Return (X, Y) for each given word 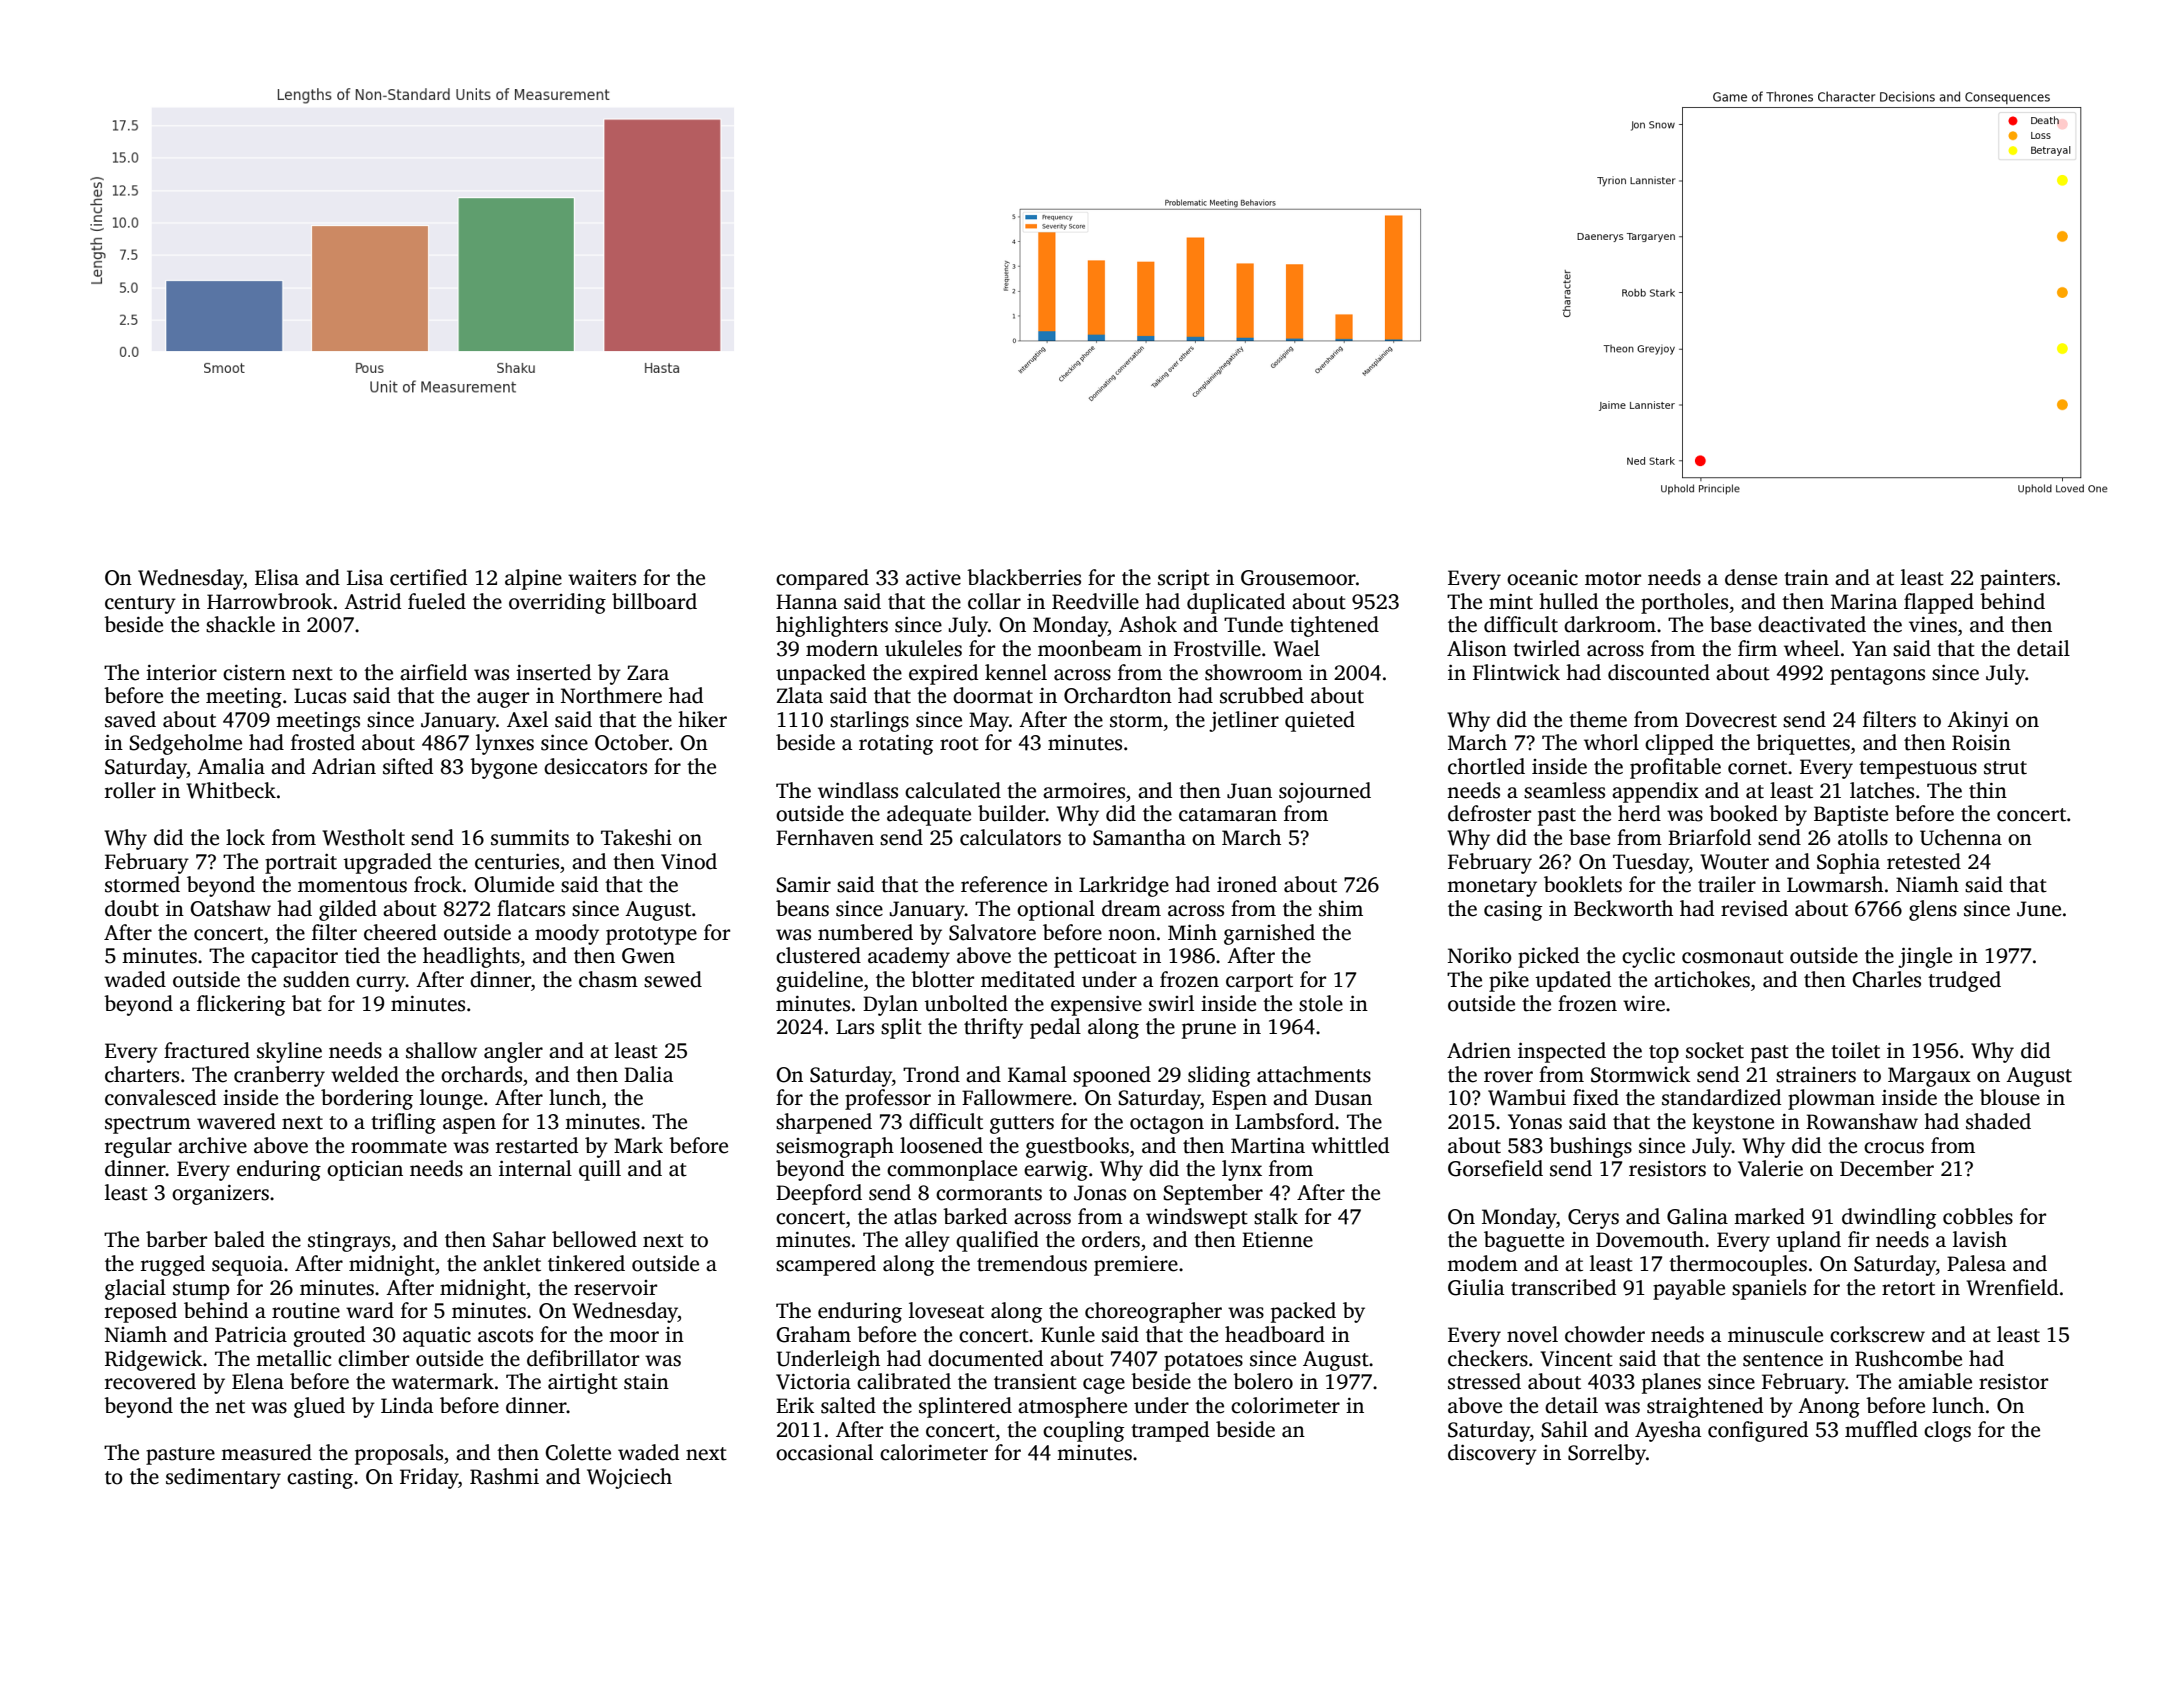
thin (1988, 790)
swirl (1171, 1003)
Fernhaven (825, 837)
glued (319, 1407)
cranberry (279, 1076)
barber (176, 1239)
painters (2017, 580)
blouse (2010, 1097)
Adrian (344, 766)
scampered (826, 1265)
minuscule (1775, 1334)
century (140, 605)
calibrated (904, 1381)
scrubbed (1262, 695)
